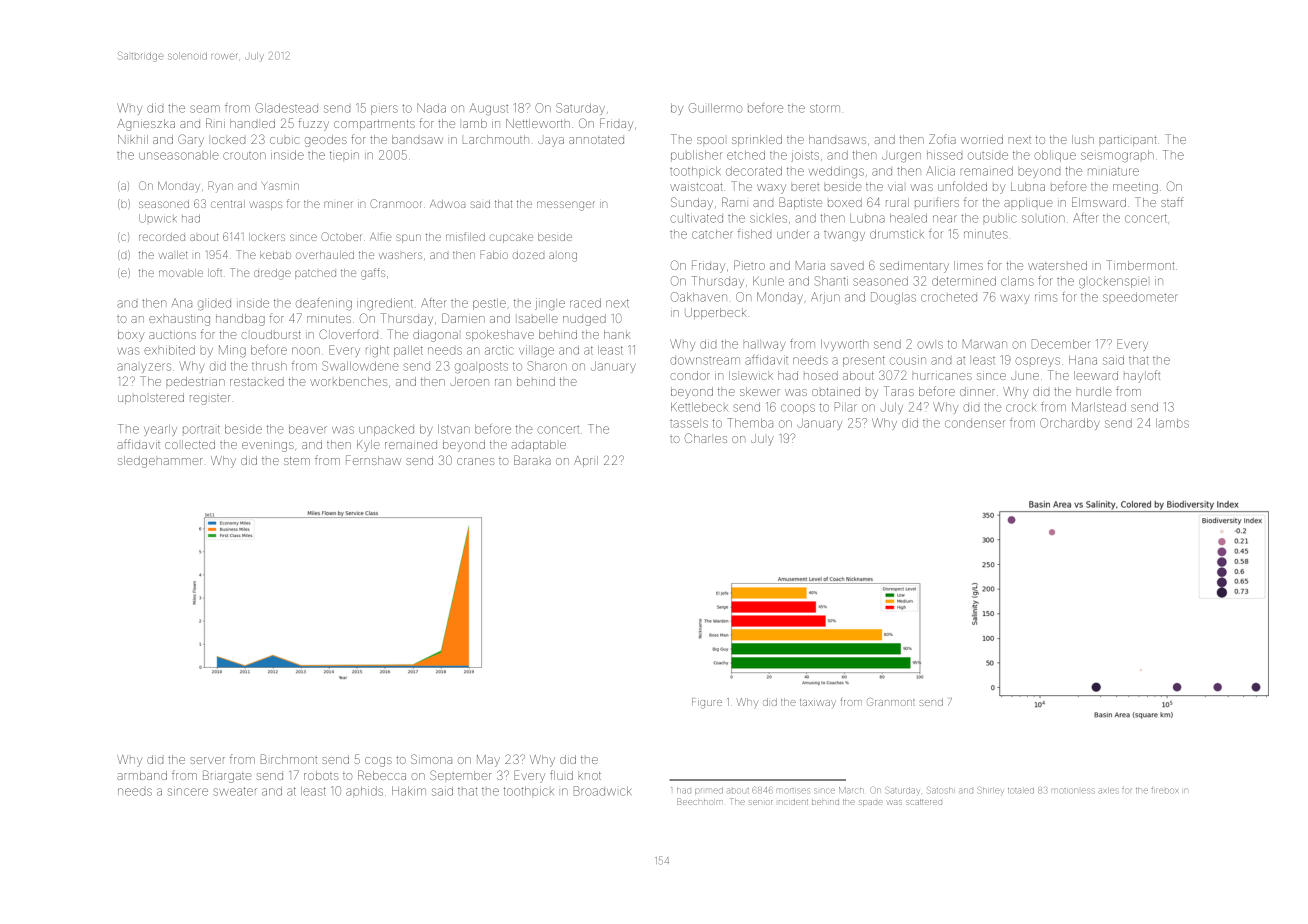 This screenshot has height=924, width=1308. I want to click on lush, so click(1083, 139).
